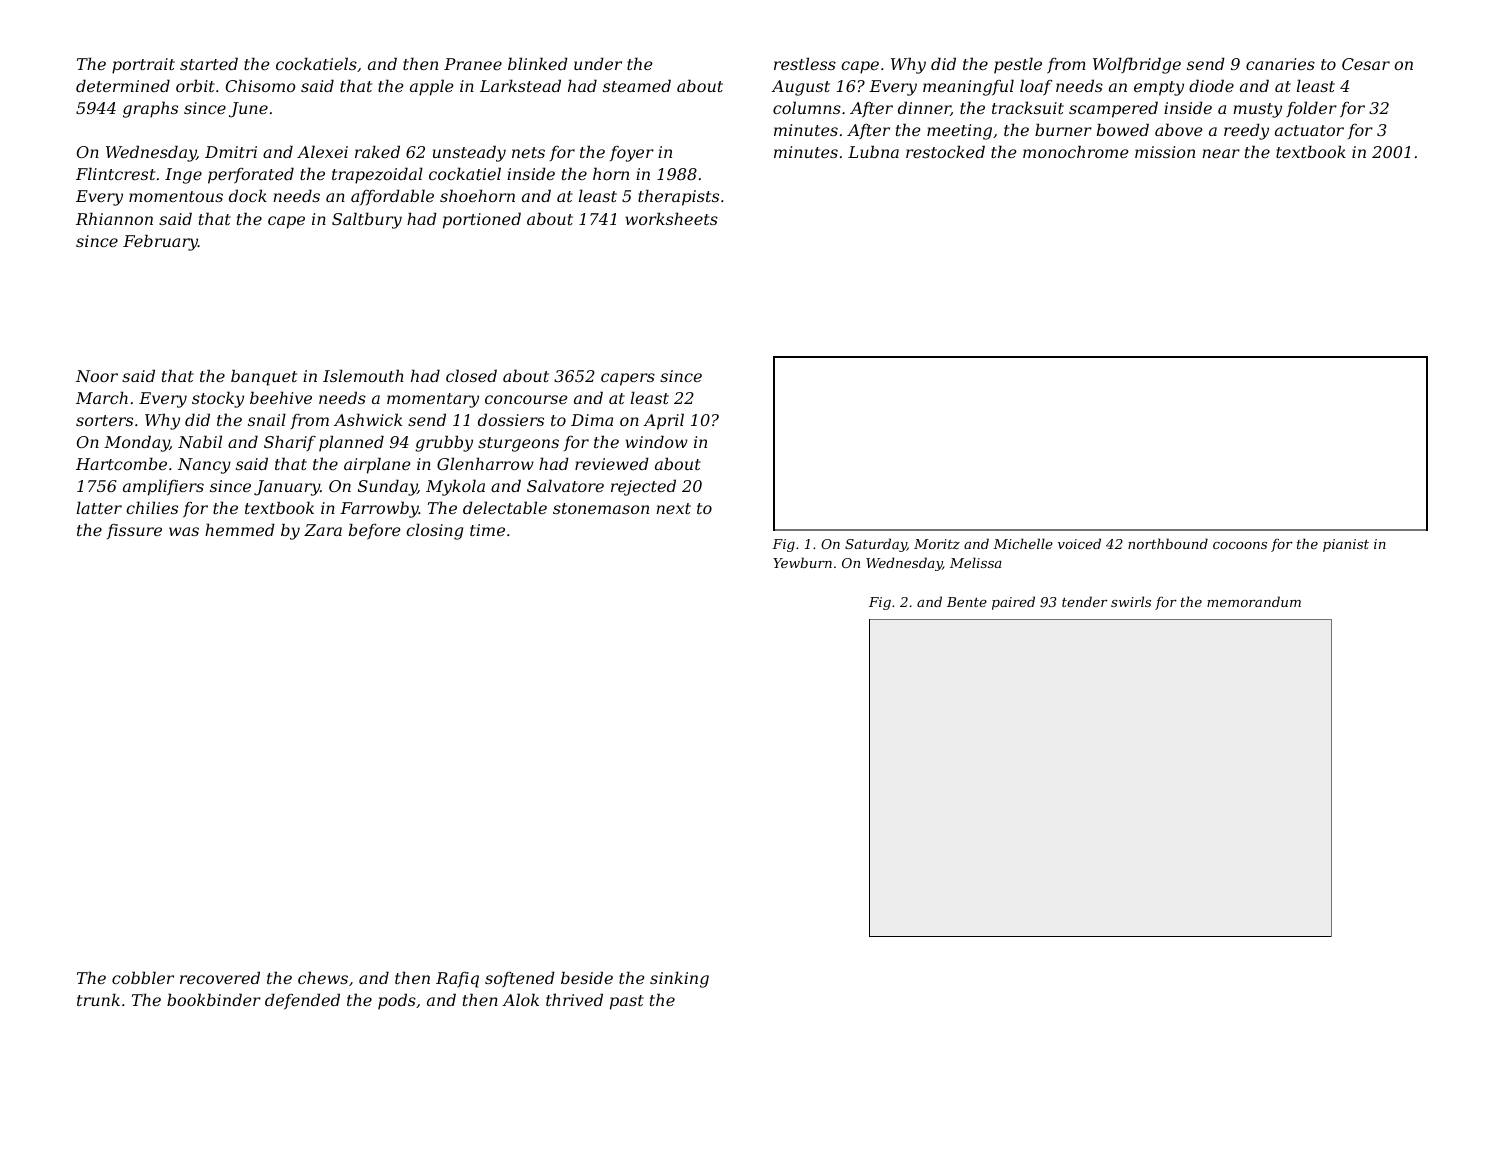 The image size is (1504, 1162). I want to click on restless, so click(805, 63).
